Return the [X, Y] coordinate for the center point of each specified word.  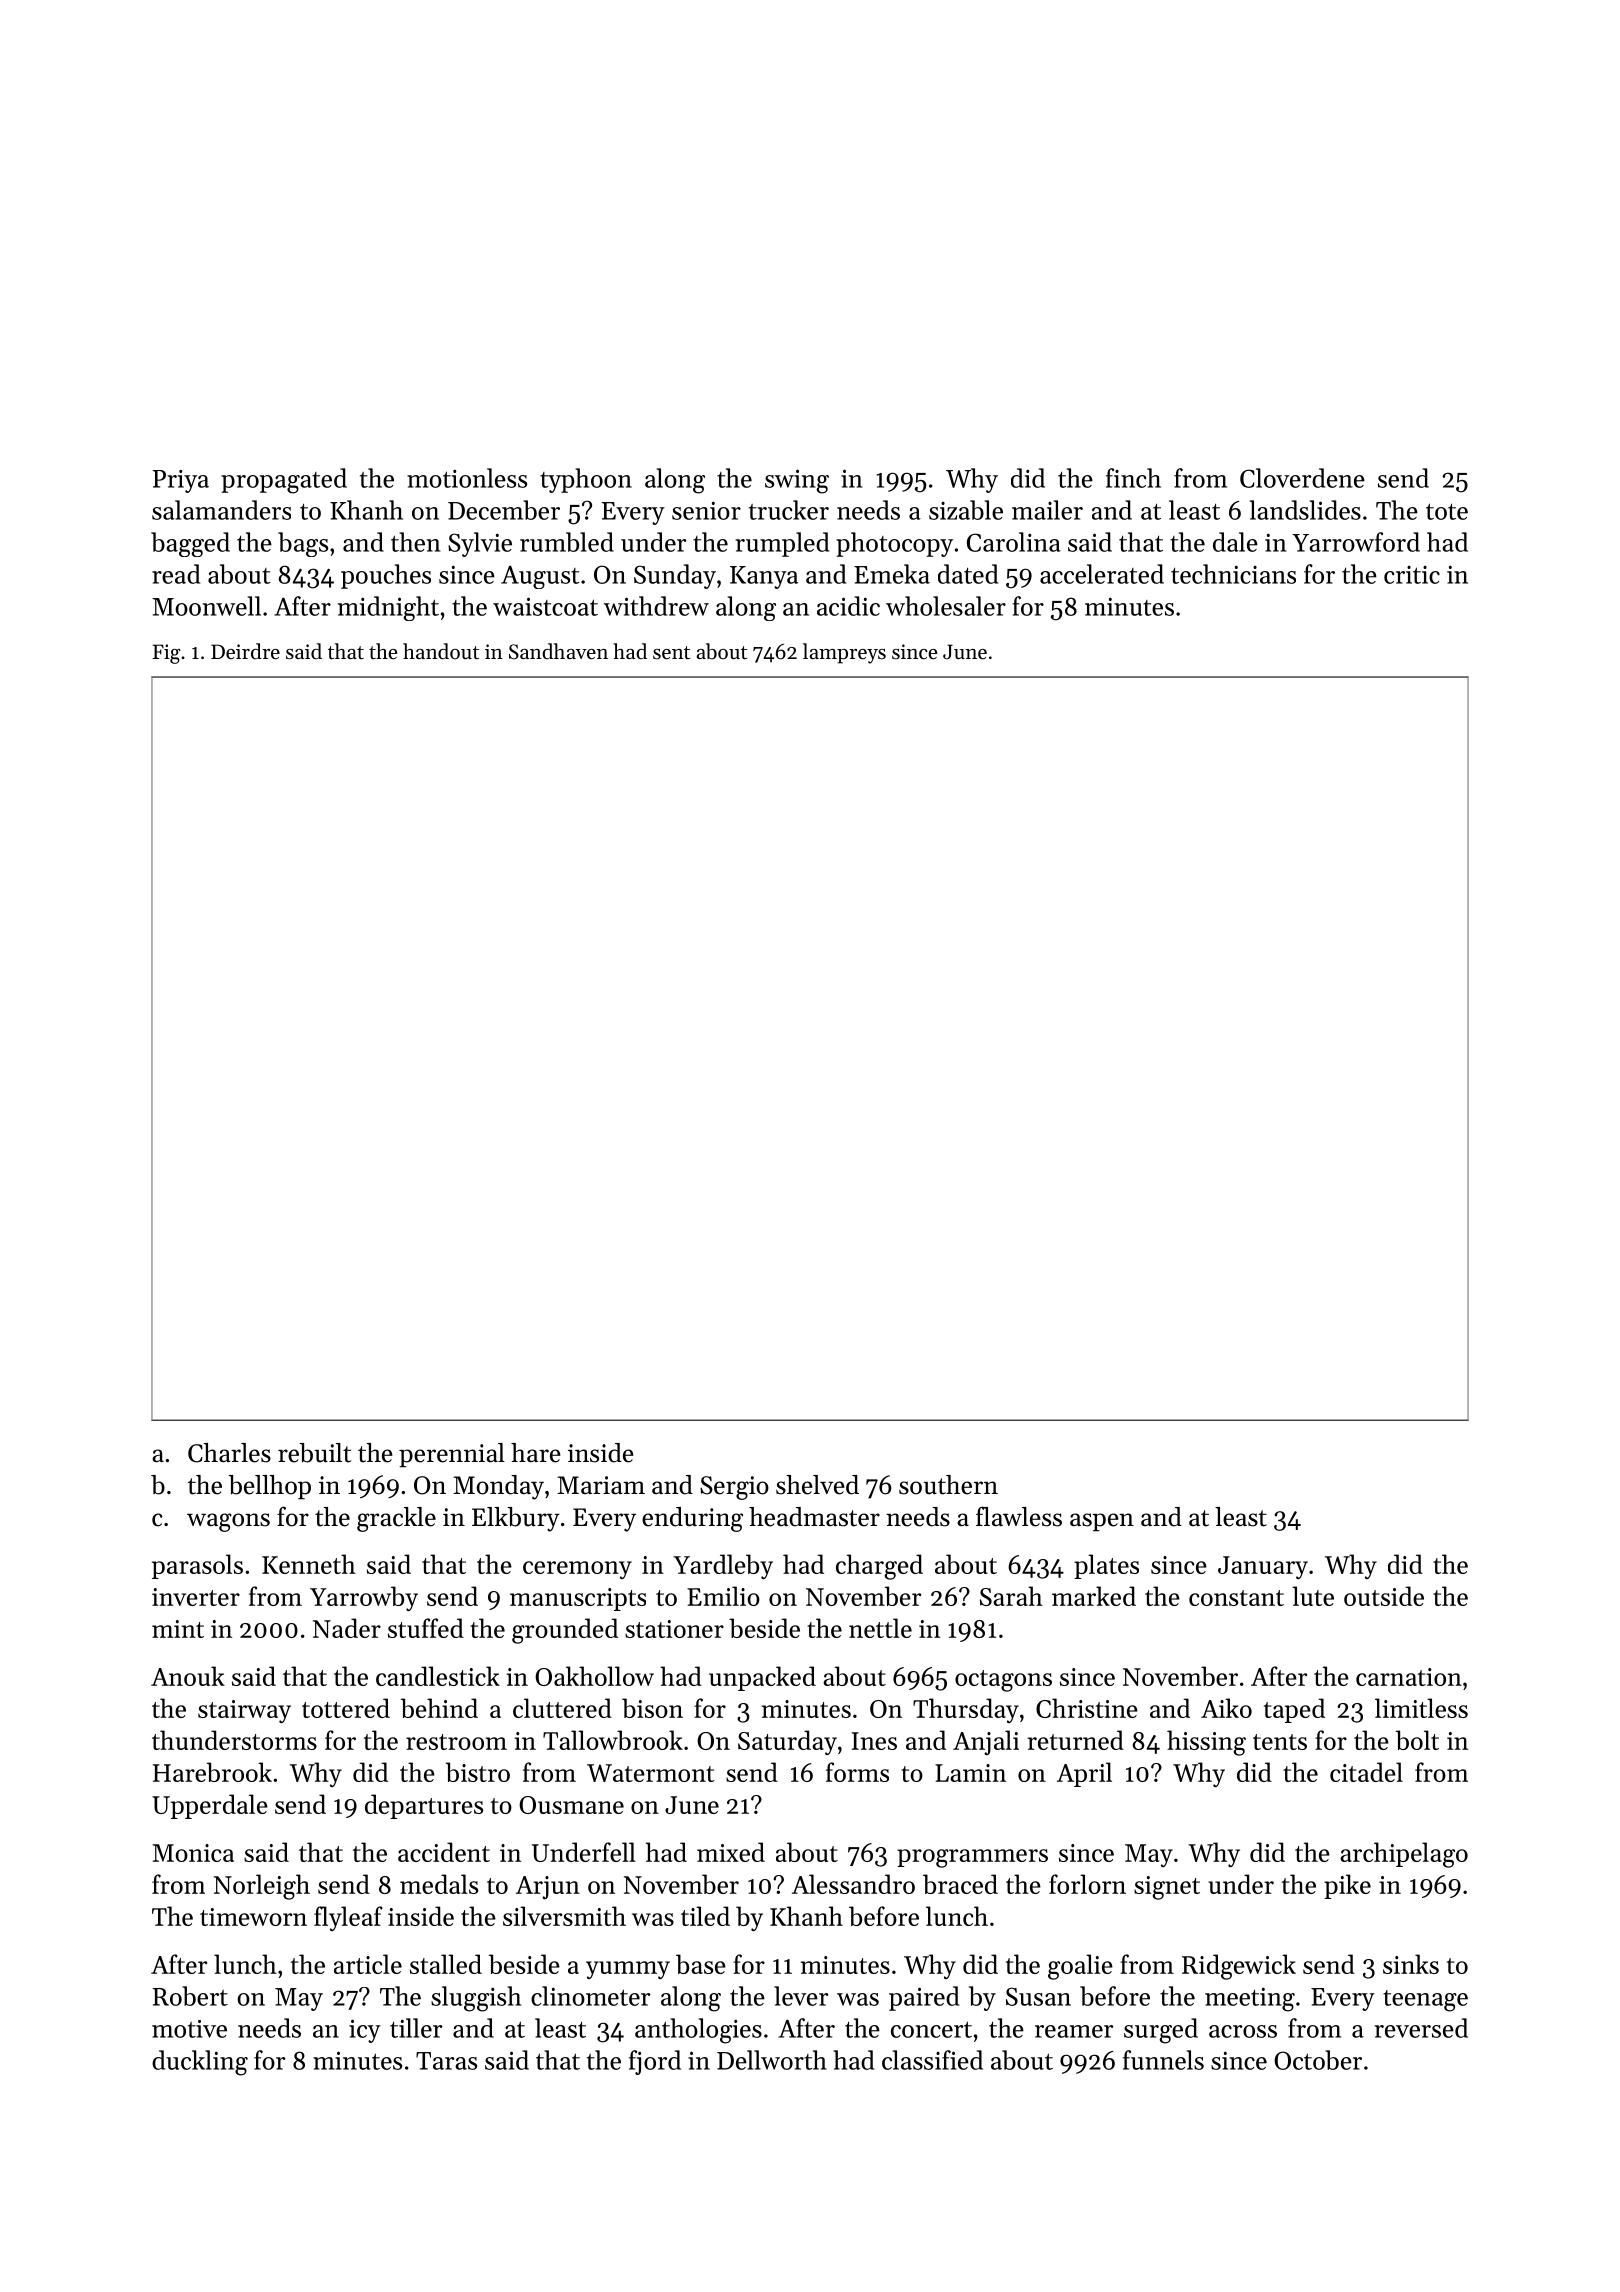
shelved [817, 1485]
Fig [166, 654]
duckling [200, 2063]
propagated [284, 481]
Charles [229, 1453]
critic [1412, 575]
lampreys [844, 653]
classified [932, 2060]
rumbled [567, 542]
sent [671, 653]
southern [948, 1485]
